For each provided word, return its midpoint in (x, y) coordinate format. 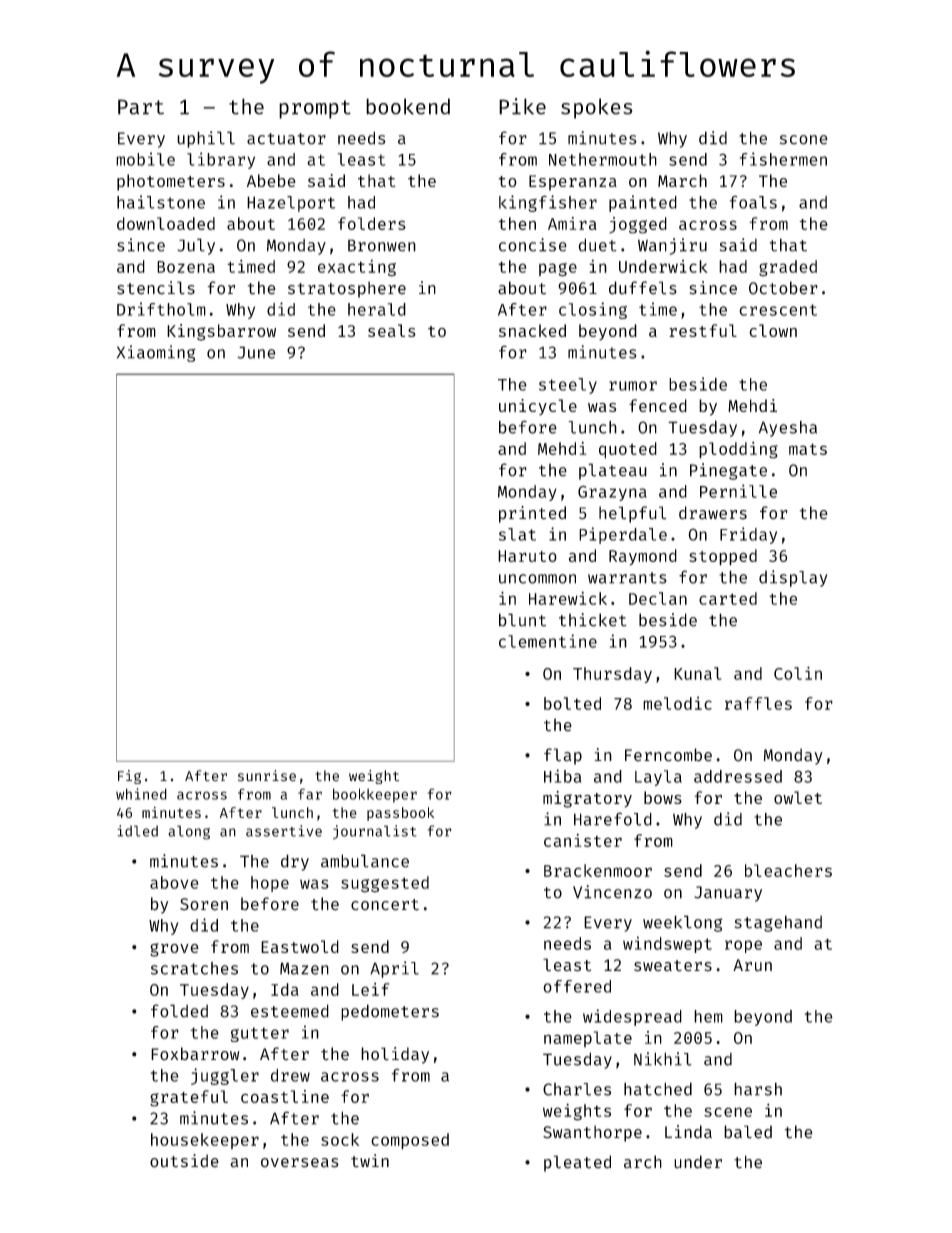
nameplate (588, 1039)
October (783, 288)
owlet (798, 797)
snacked (532, 330)
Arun (752, 965)
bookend (408, 106)
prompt (315, 109)
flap (563, 756)
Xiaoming (156, 353)
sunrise (267, 776)
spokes (596, 108)
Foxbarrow (195, 1054)
